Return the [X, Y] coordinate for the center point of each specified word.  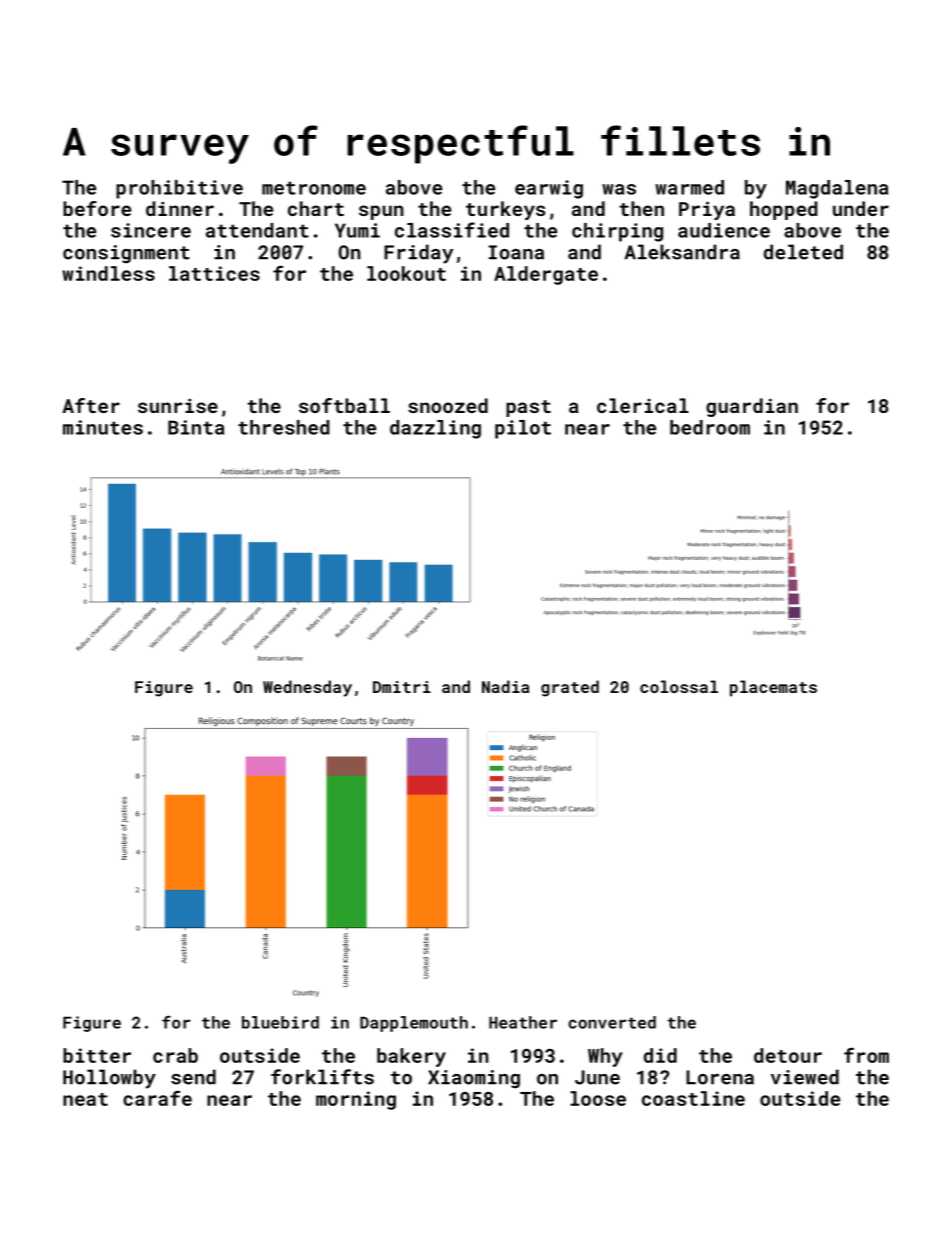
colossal [679, 686]
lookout [406, 273]
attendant [257, 230]
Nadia [505, 686]
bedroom [710, 427]
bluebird [280, 1022]
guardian [752, 407]
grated [570, 688]
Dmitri [402, 687]
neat [85, 1099]
